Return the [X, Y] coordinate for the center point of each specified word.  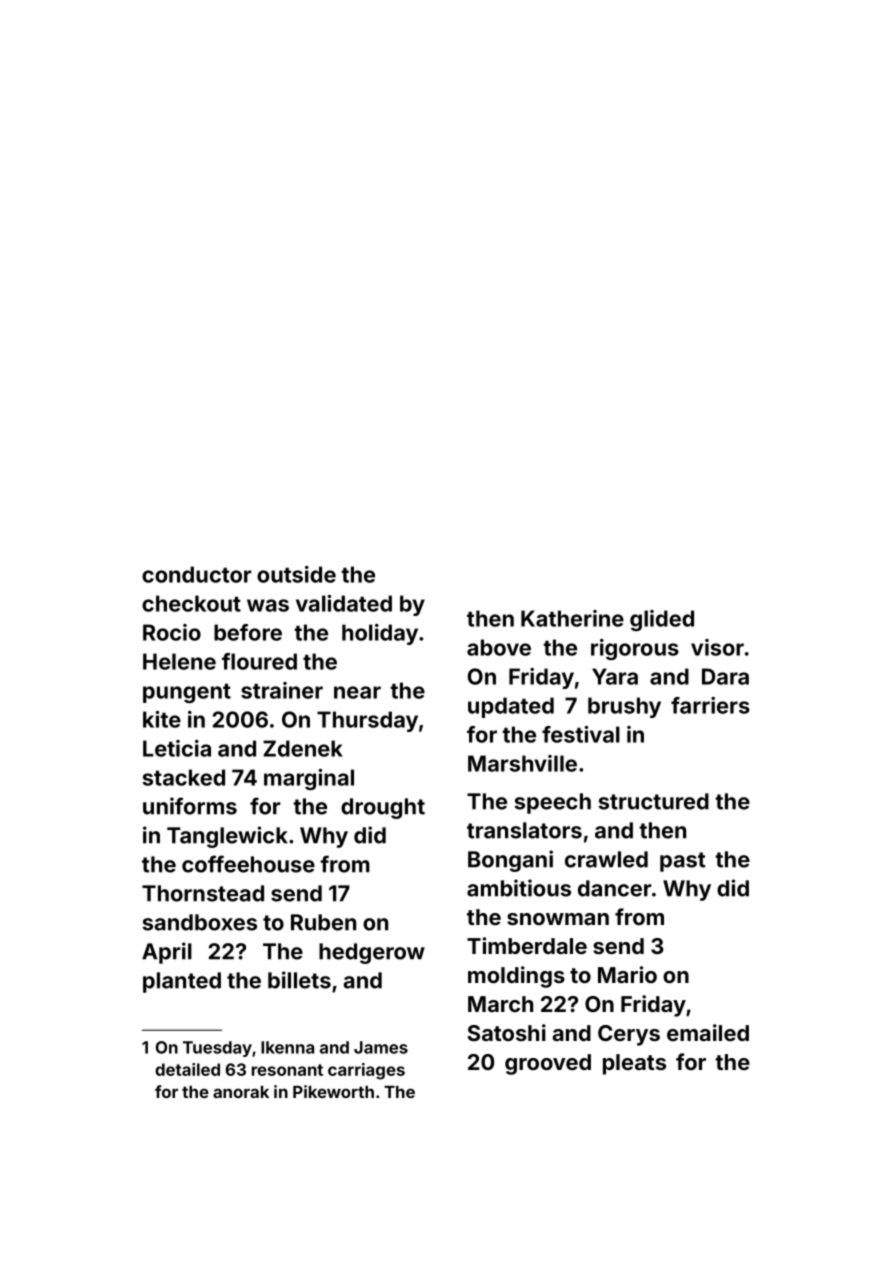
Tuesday [217, 1049]
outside [296, 574]
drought [383, 808]
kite [162, 719]
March [500, 1004]
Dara [725, 676]
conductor [196, 574]
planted [182, 982]
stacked [183, 777]
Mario [627, 974]
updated [511, 707]
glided [662, 620]
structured [653, 801]
